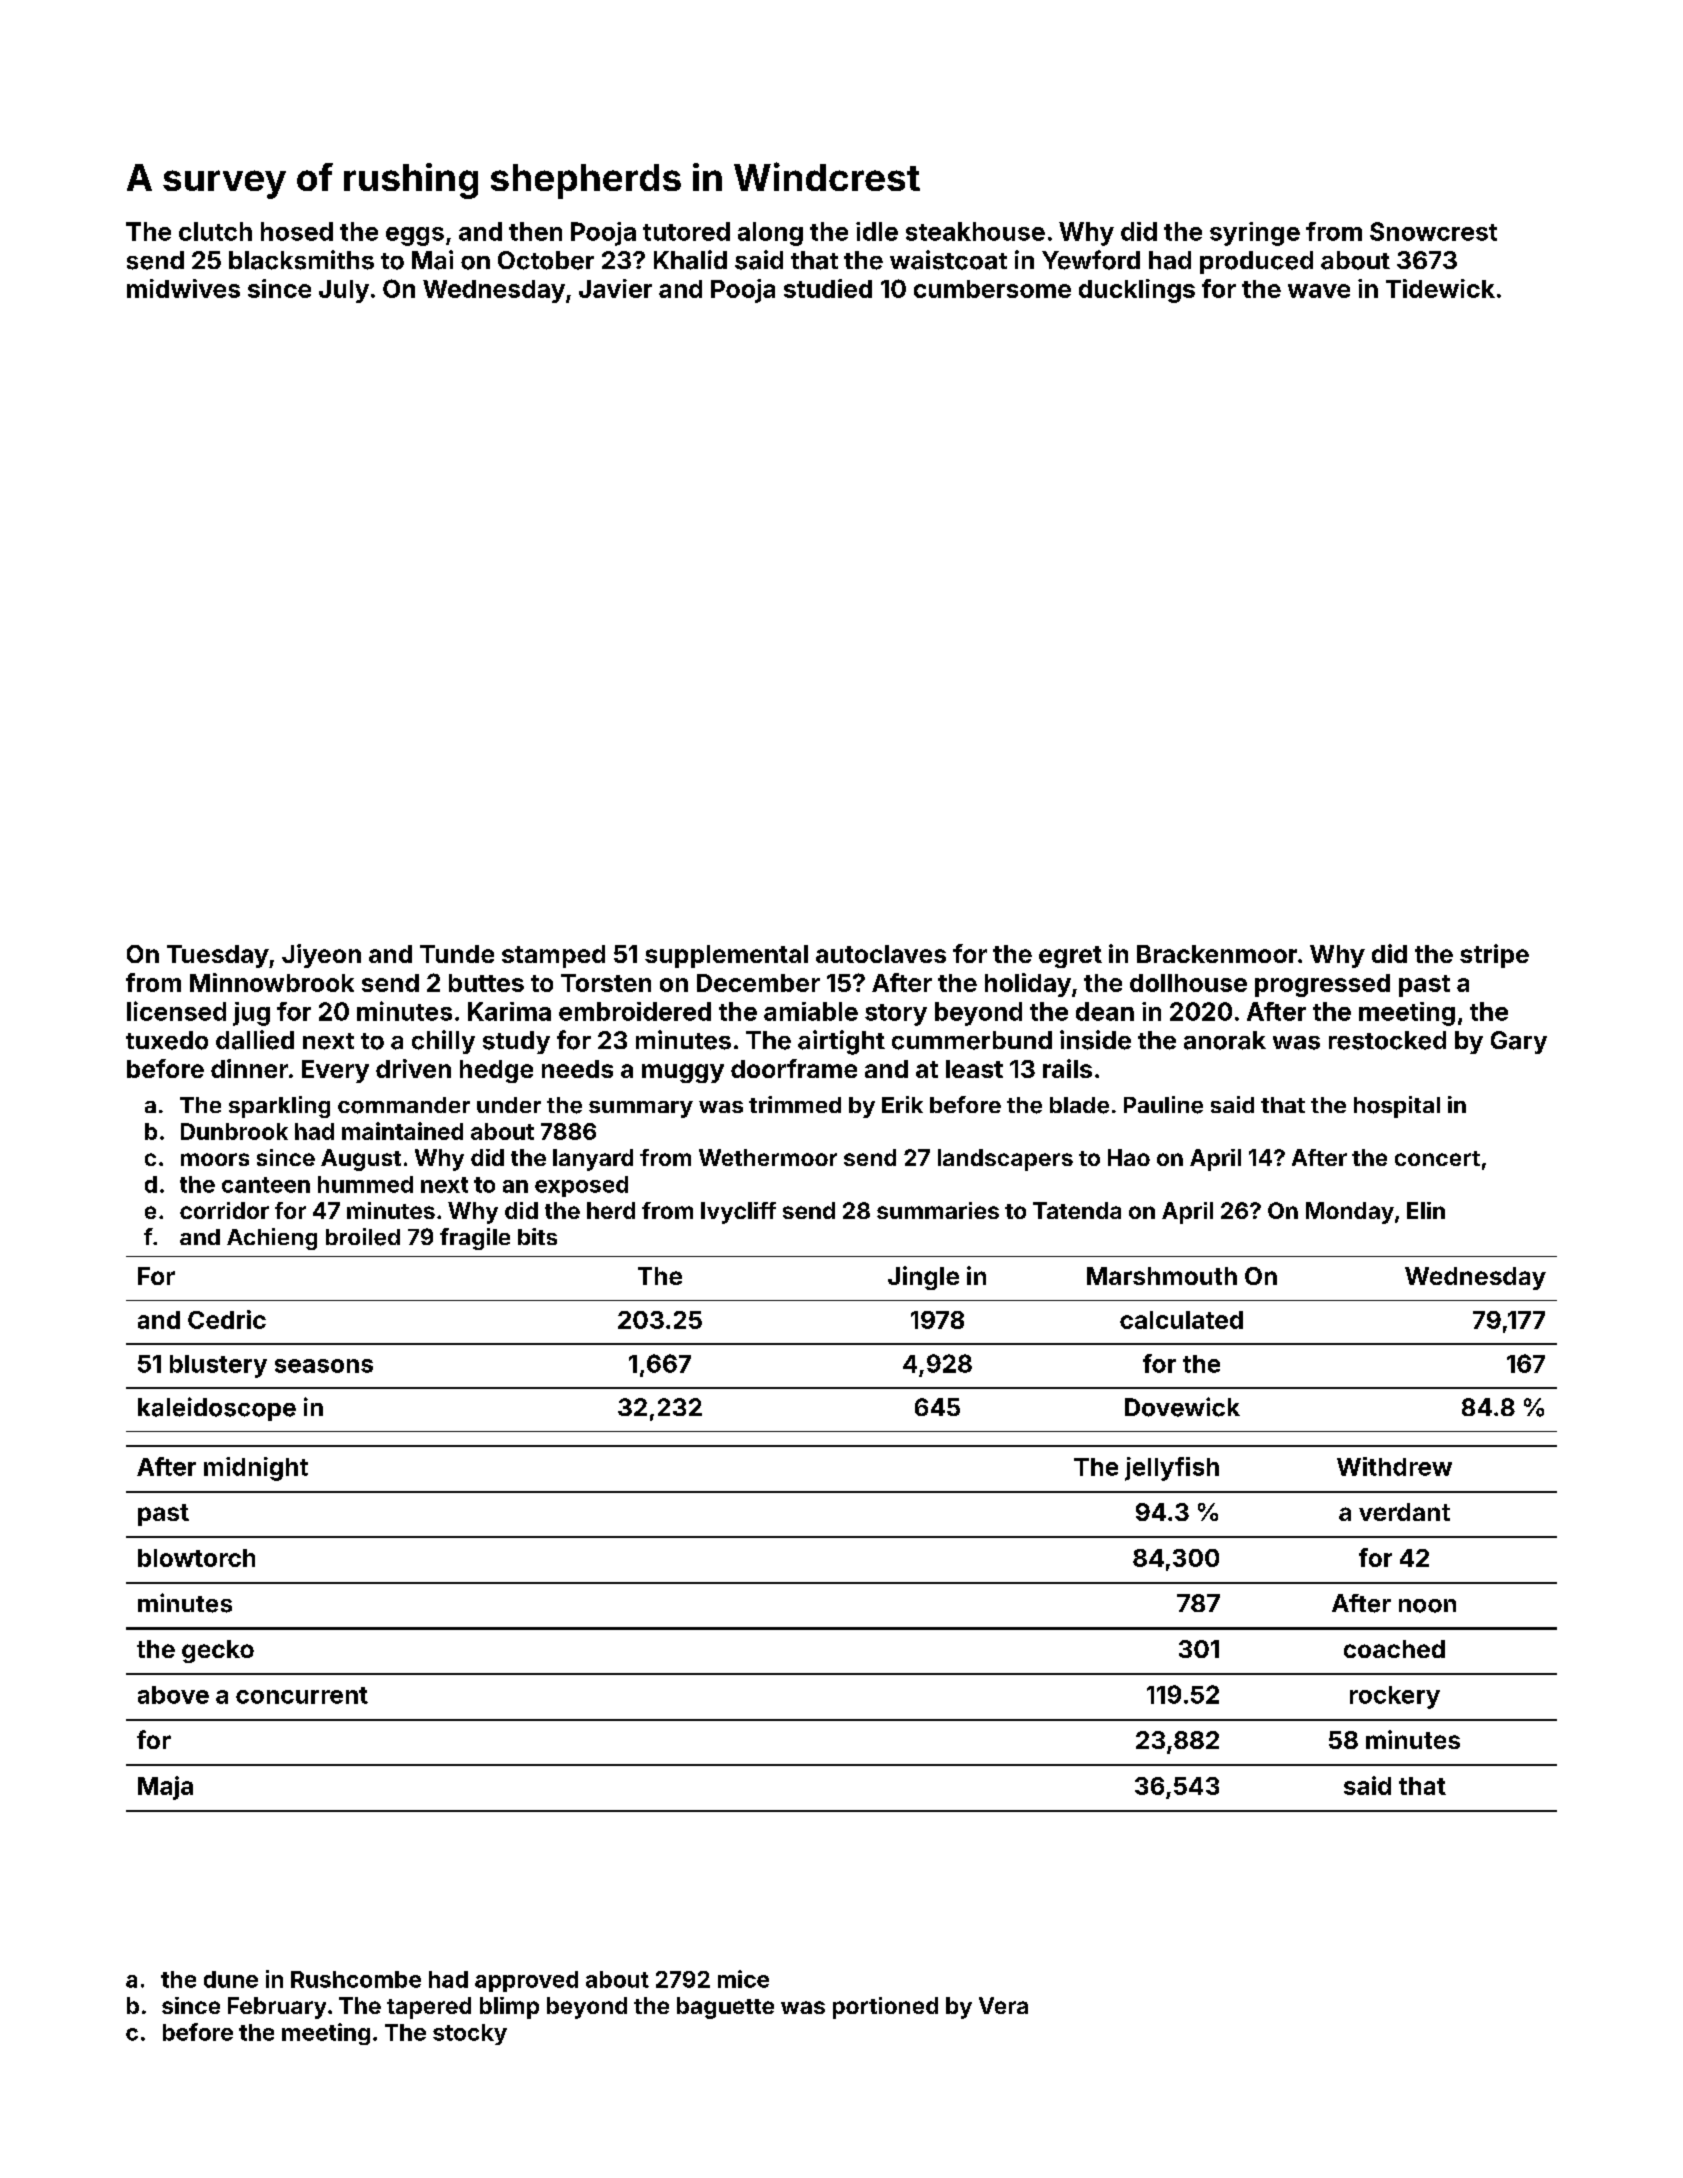 This image has width=1683, height=2178. What do you see at coordinates (1137, 291) in the image?
I see `ducklings` at bounding box center [1137, 291].
